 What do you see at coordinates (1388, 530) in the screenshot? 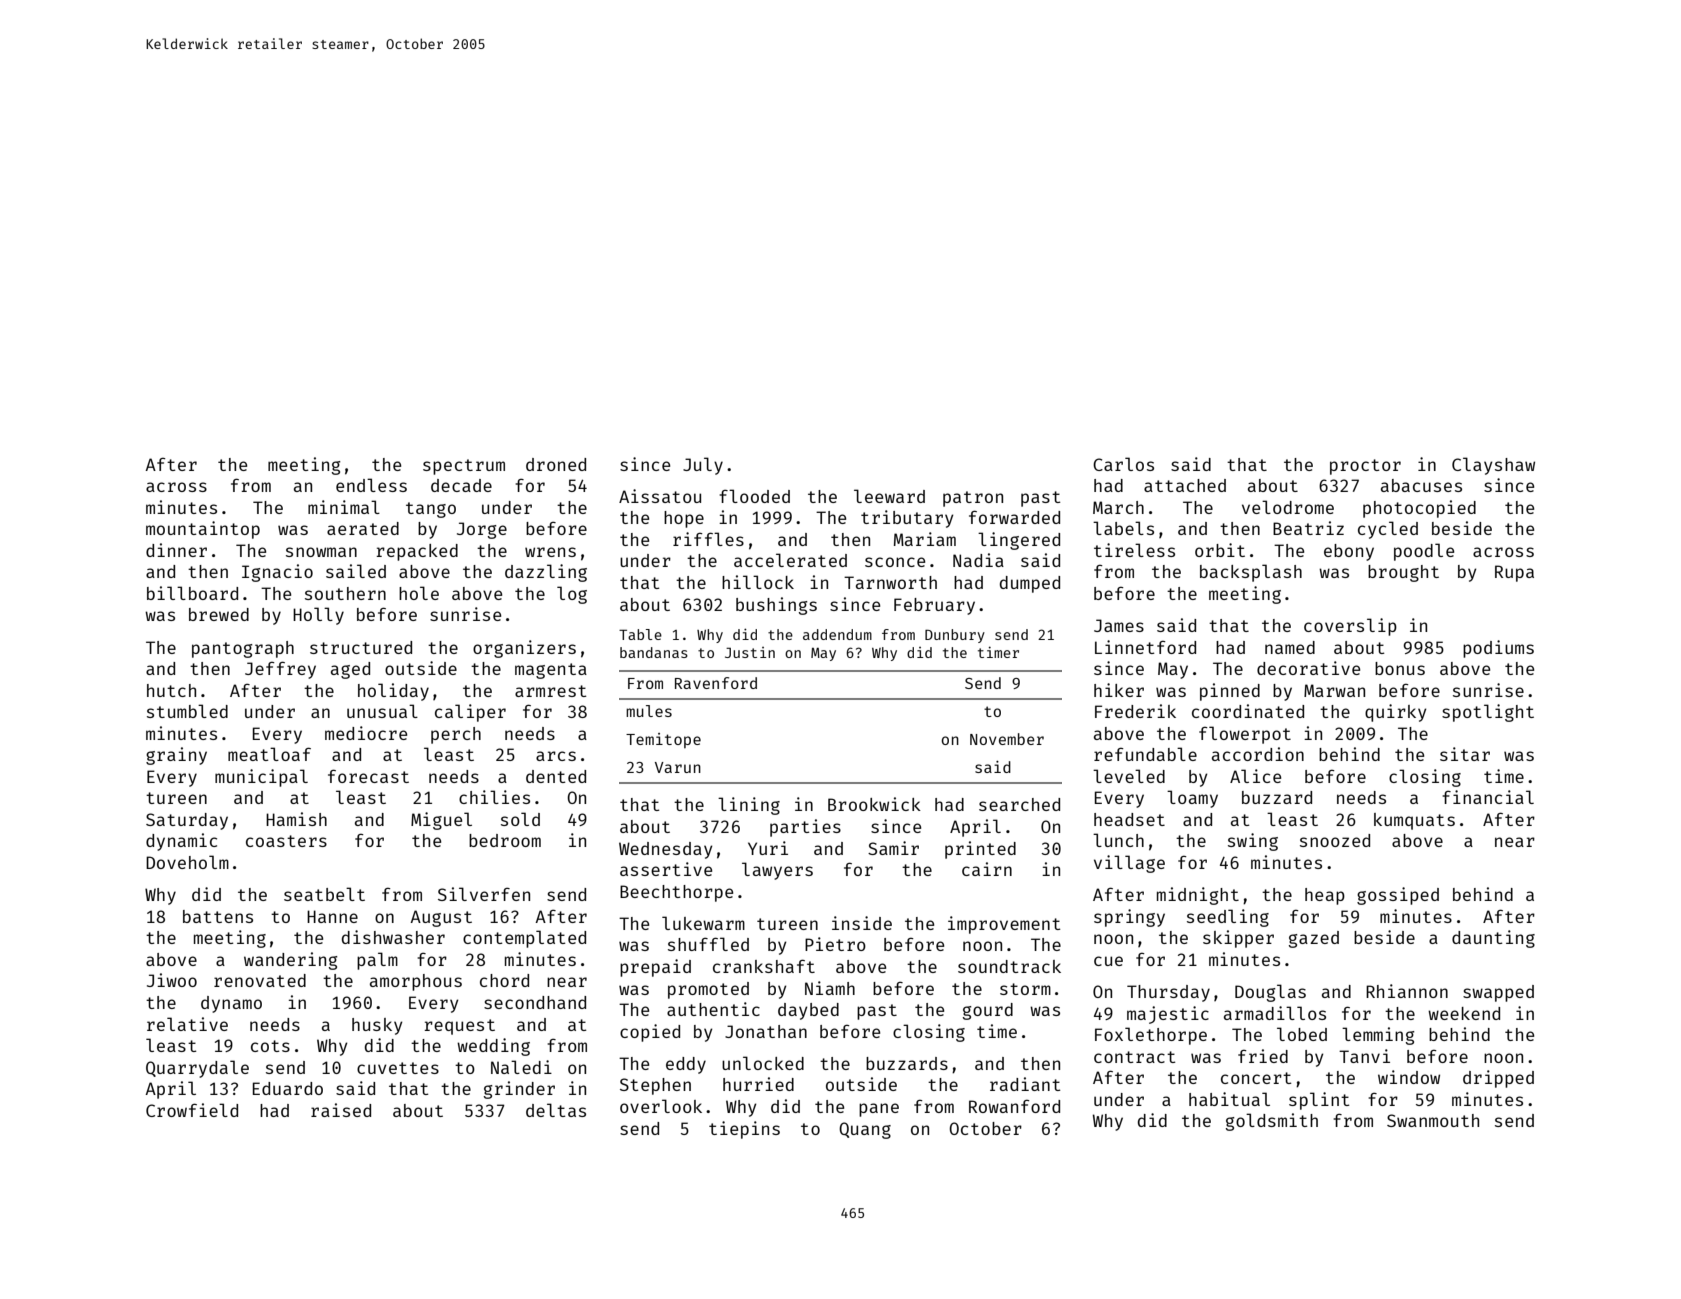
I see `cycled` at bounding box center [1388, 530].
